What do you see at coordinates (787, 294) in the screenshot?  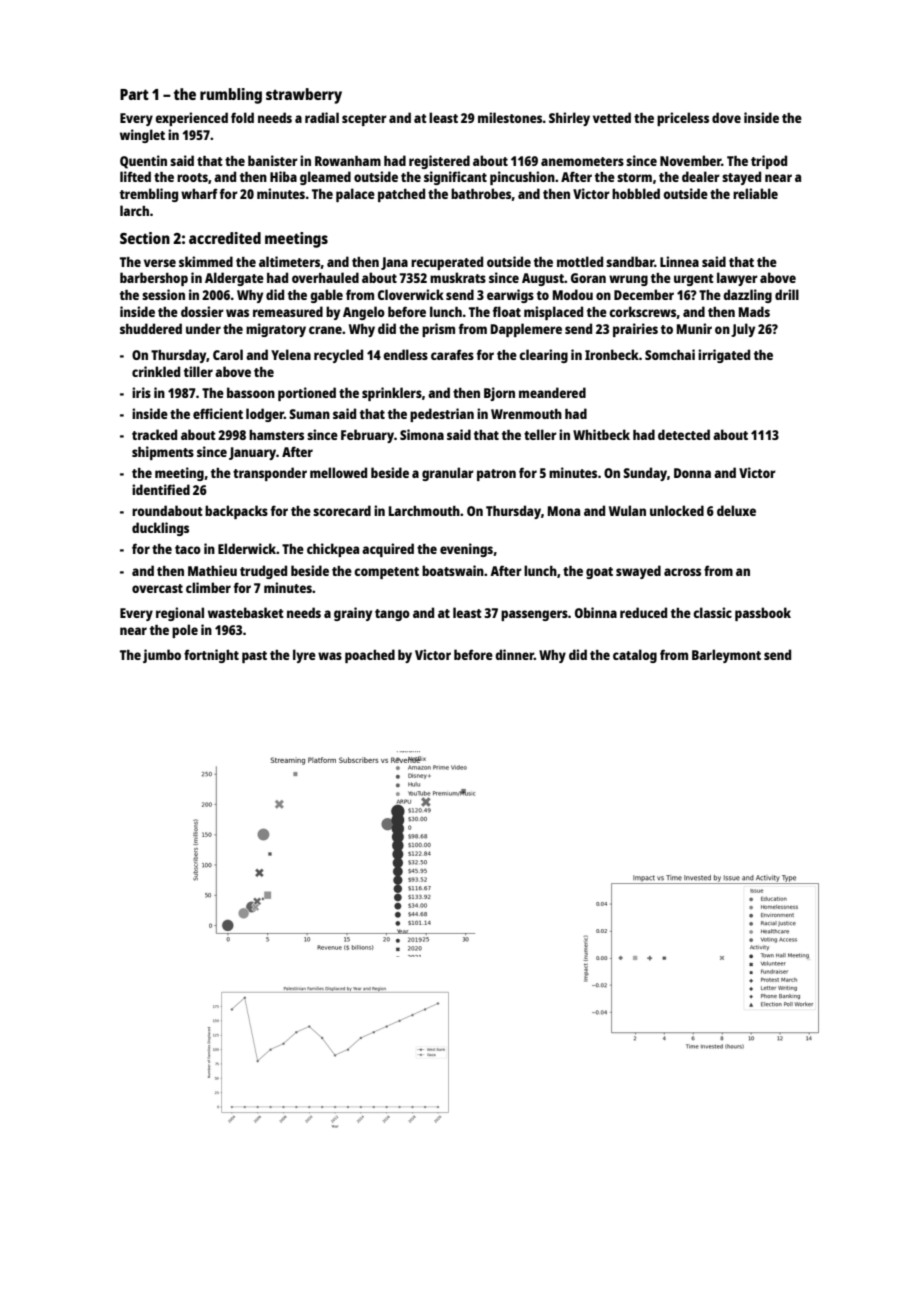 I see `drill` at bounding box center [787, 294].
